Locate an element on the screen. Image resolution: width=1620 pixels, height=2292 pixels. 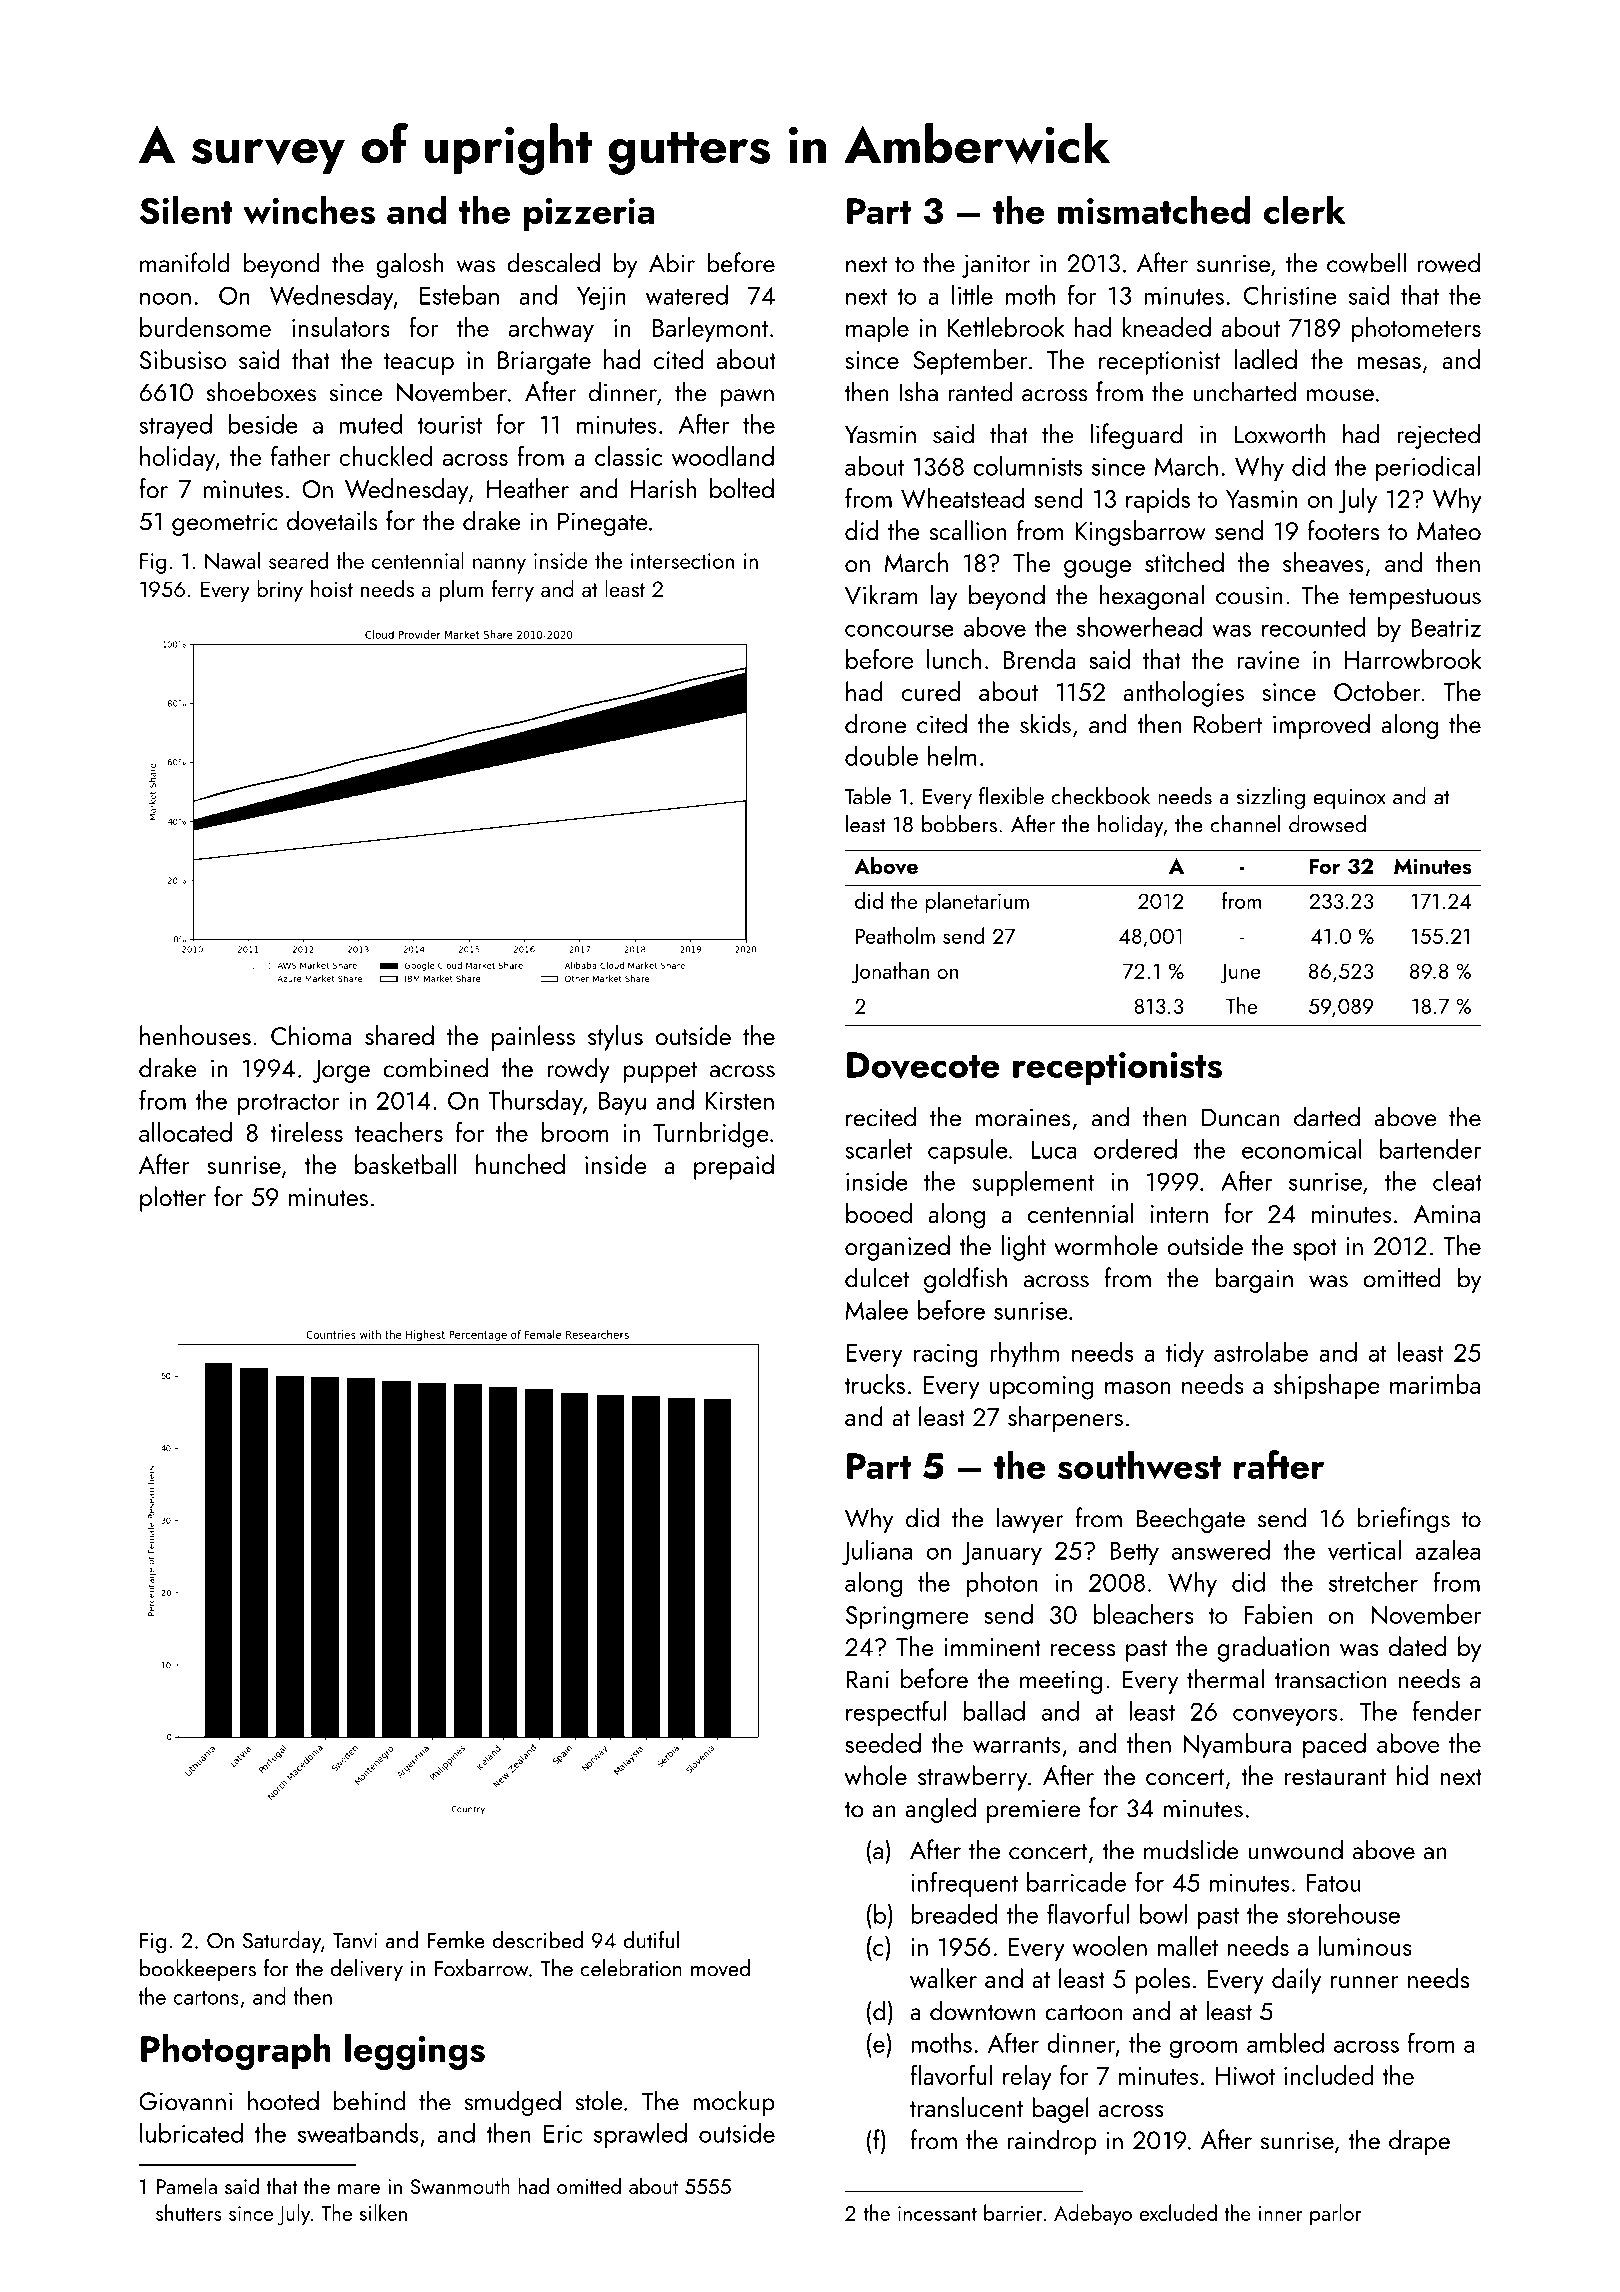
graduation is located at coordinates (1273, 1649).
